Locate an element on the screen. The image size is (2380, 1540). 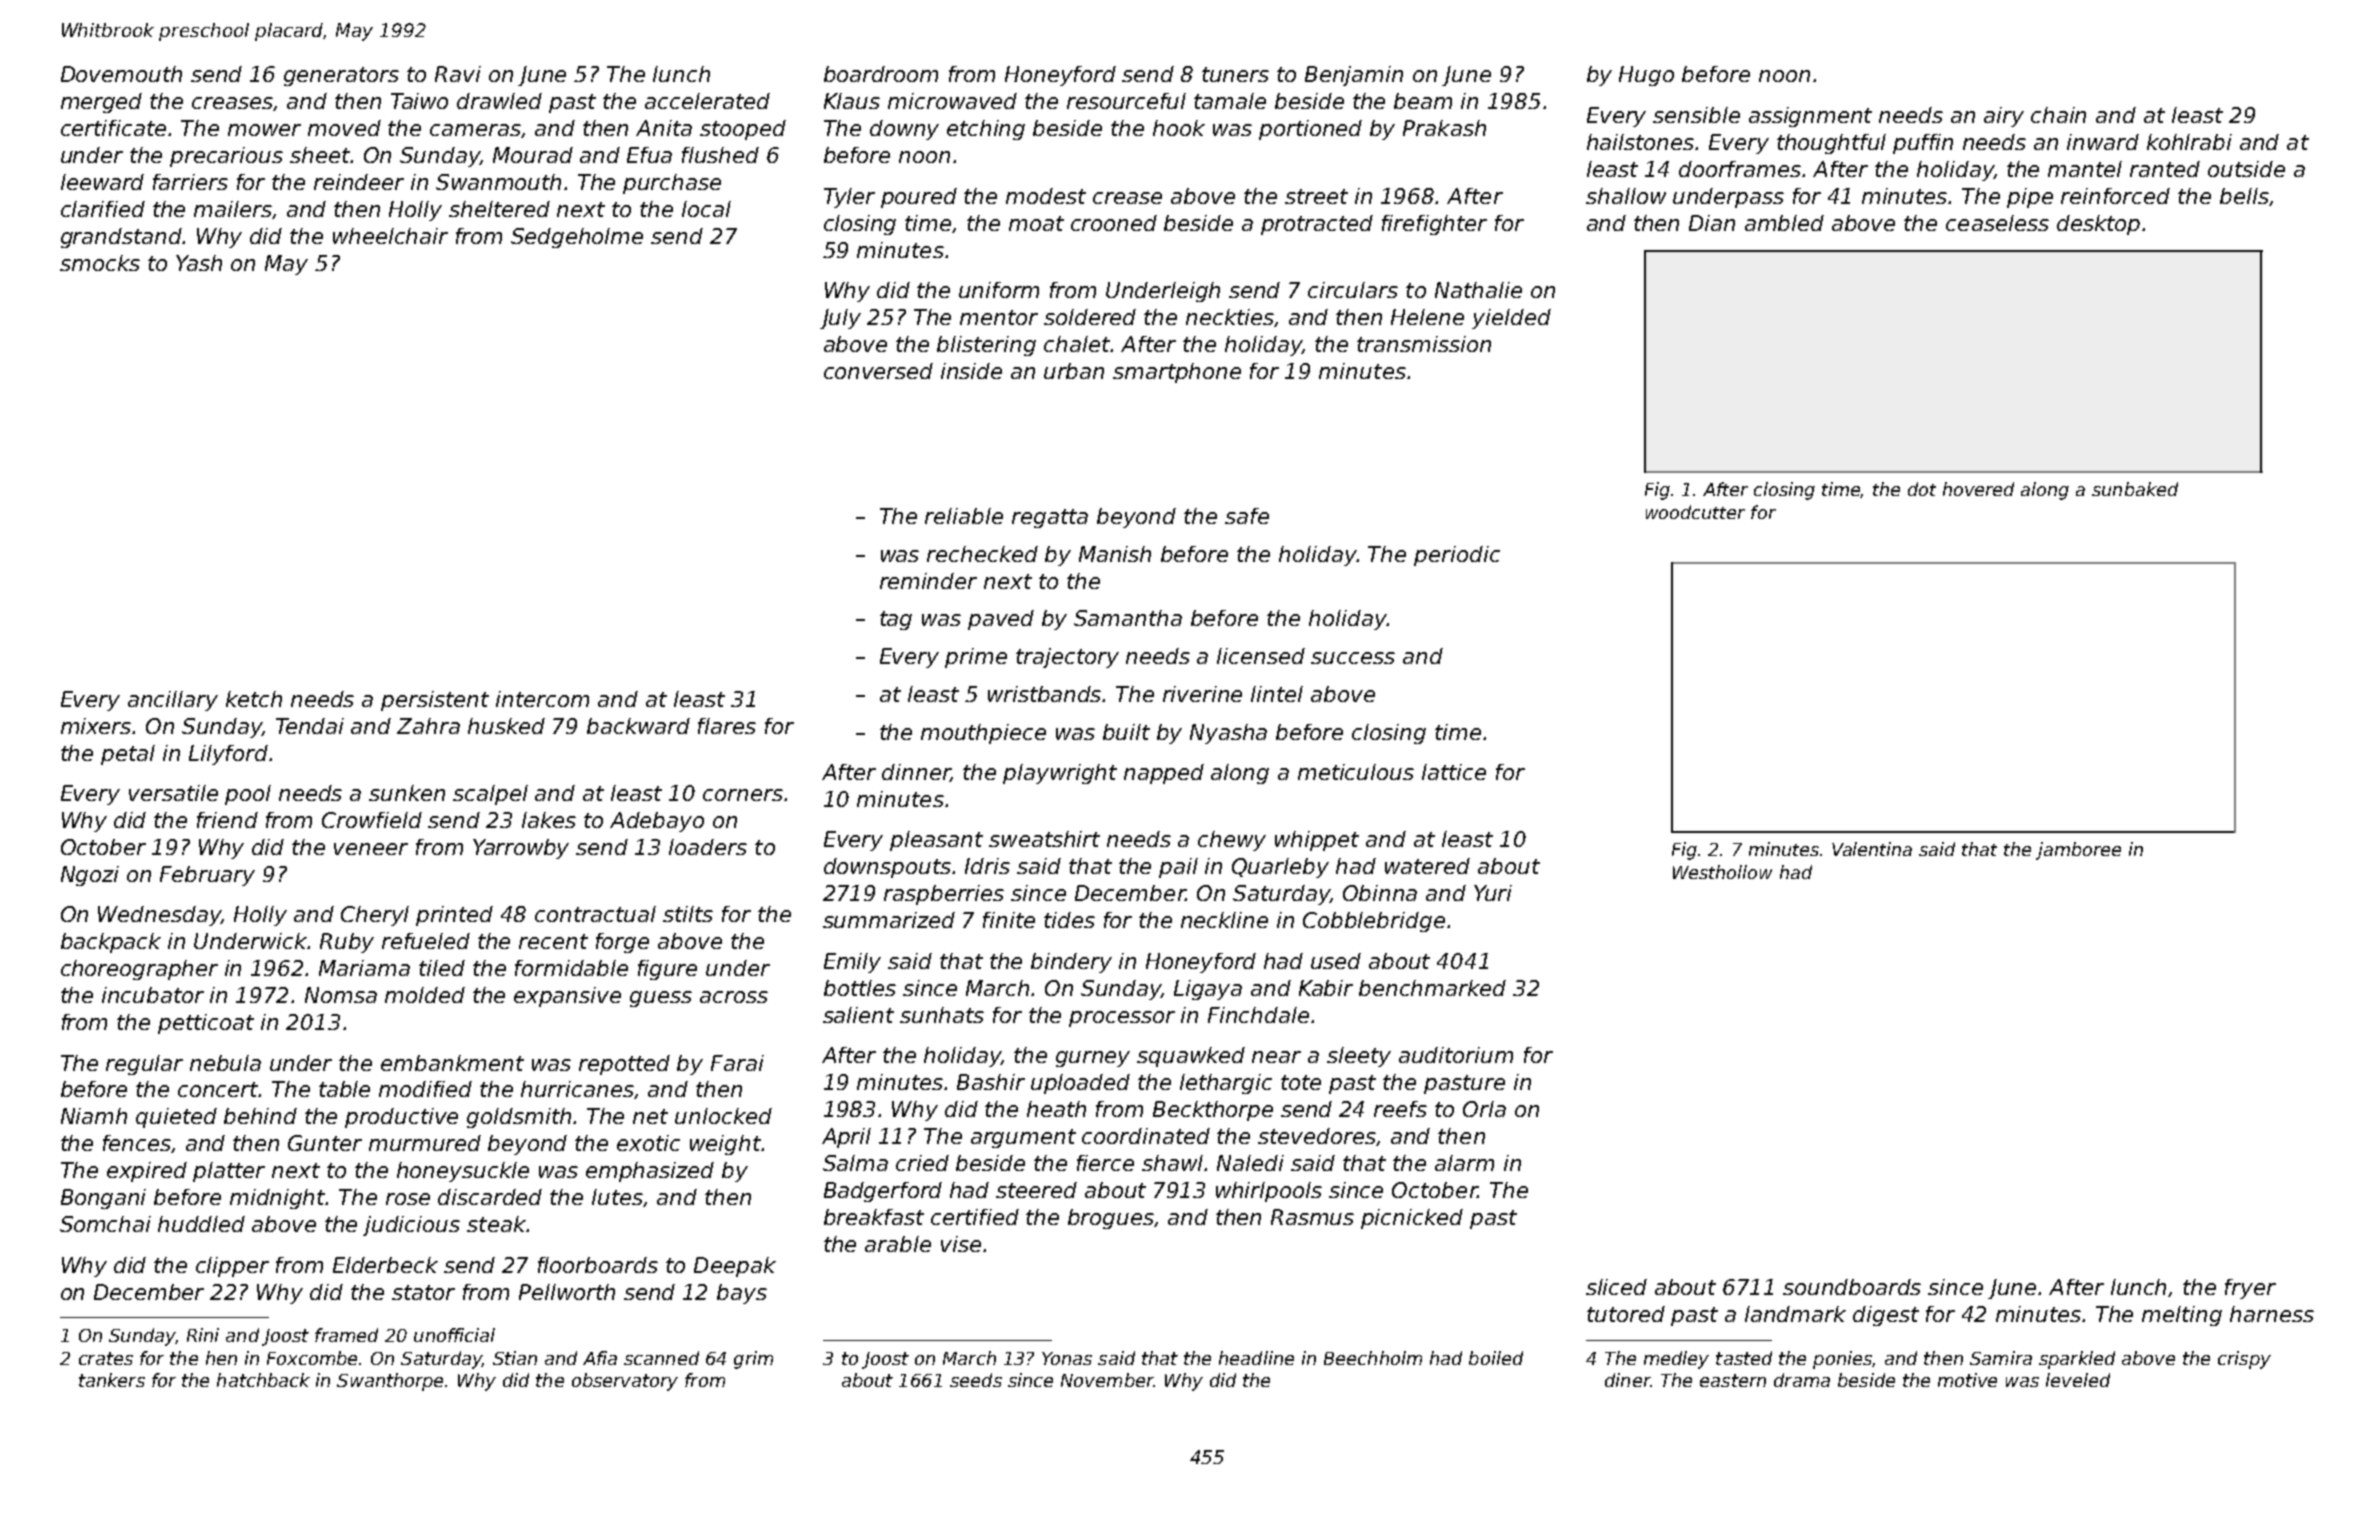
Emily is located at coordinates (852, 963).
